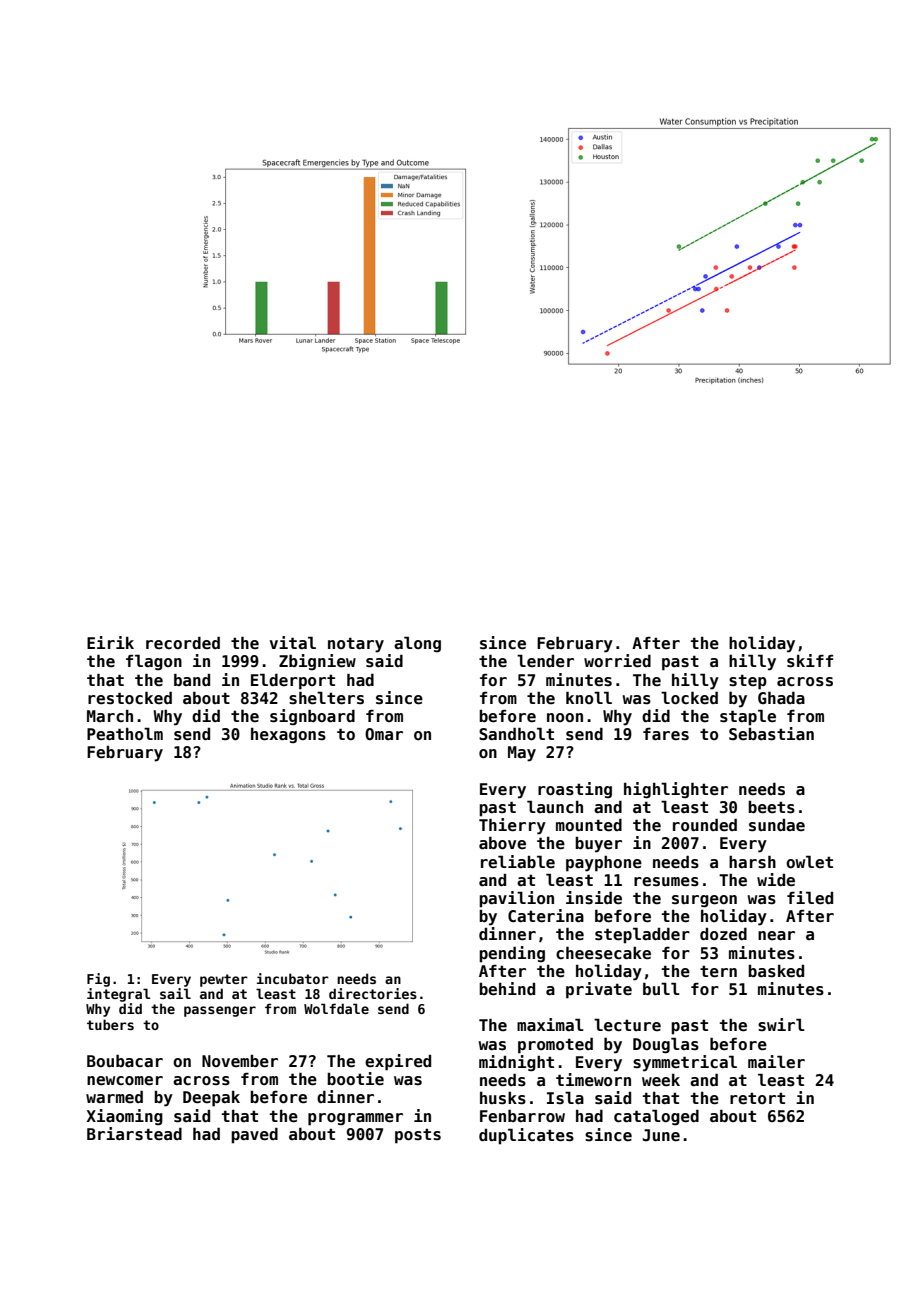  Describe the element at coordinates (627, 1025) in the screenshot. I see `lecture` at that location.
